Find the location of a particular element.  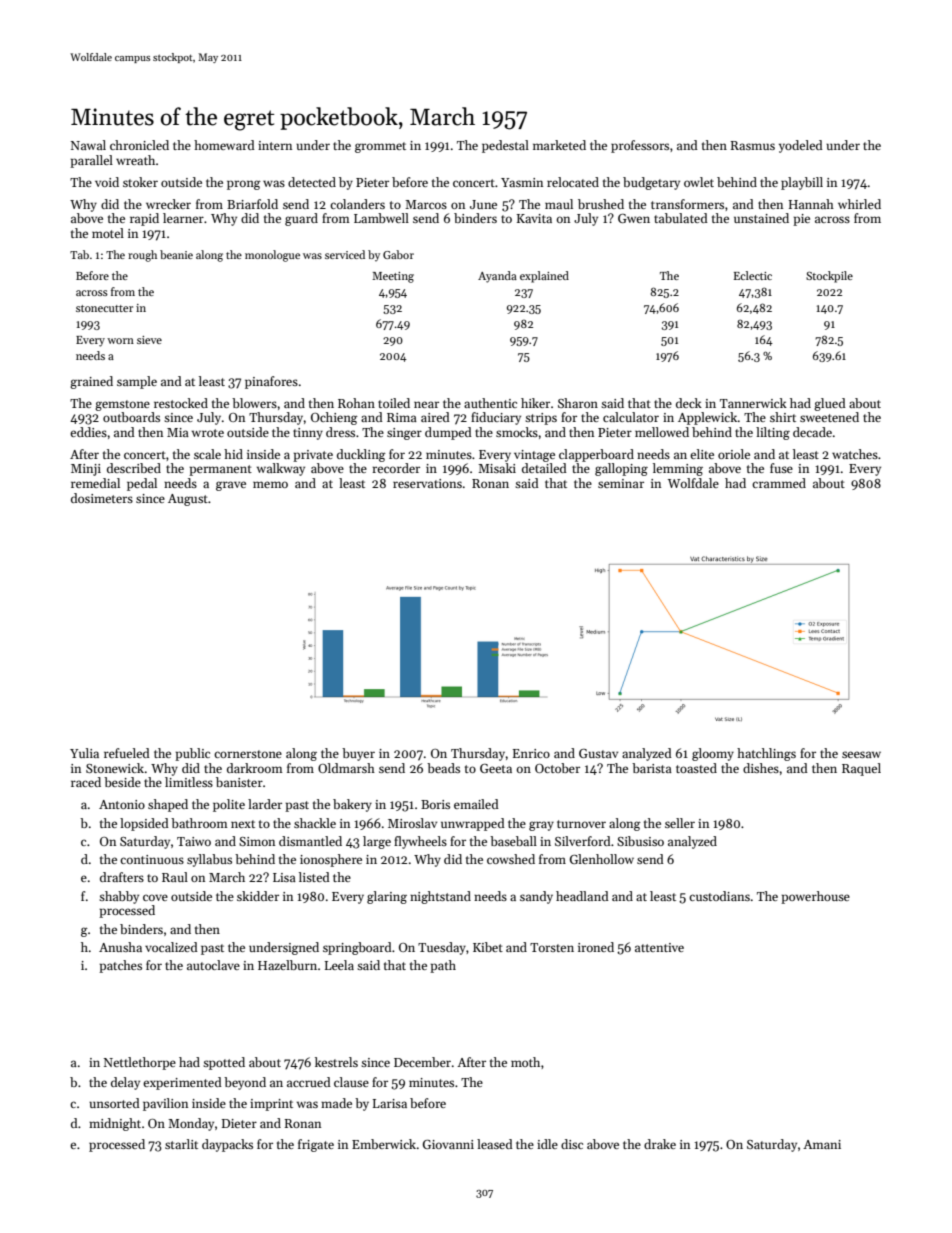

beads is located at coordinates (443, 768).
